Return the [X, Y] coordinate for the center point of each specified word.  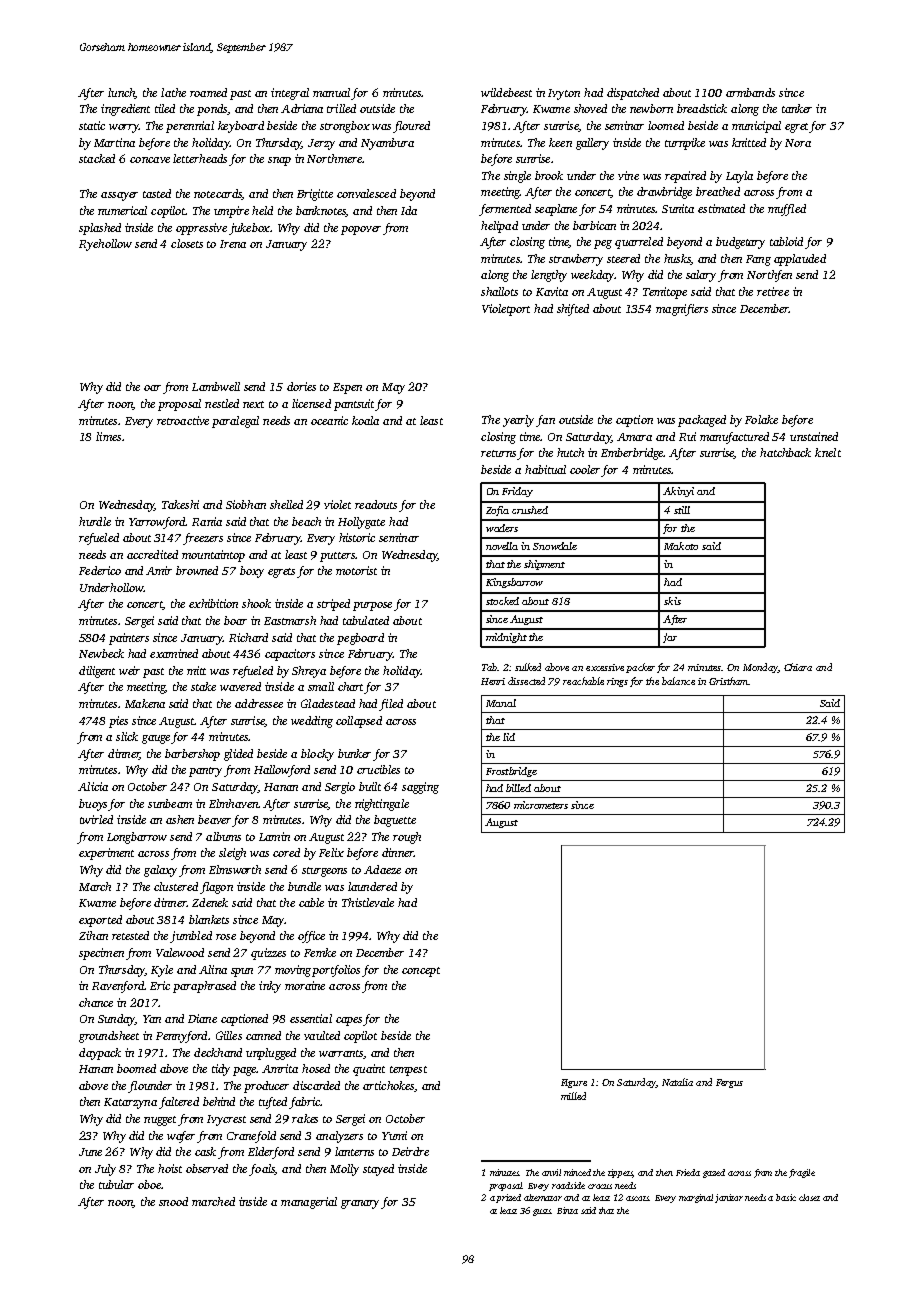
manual [331, 92]
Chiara [798, 667]
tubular [116, 1184]
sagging [420, 788]
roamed [208, 92]
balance [678, 681]
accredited [152, 554]
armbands [750, 92]
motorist [356, 570]
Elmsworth [235, 869]
